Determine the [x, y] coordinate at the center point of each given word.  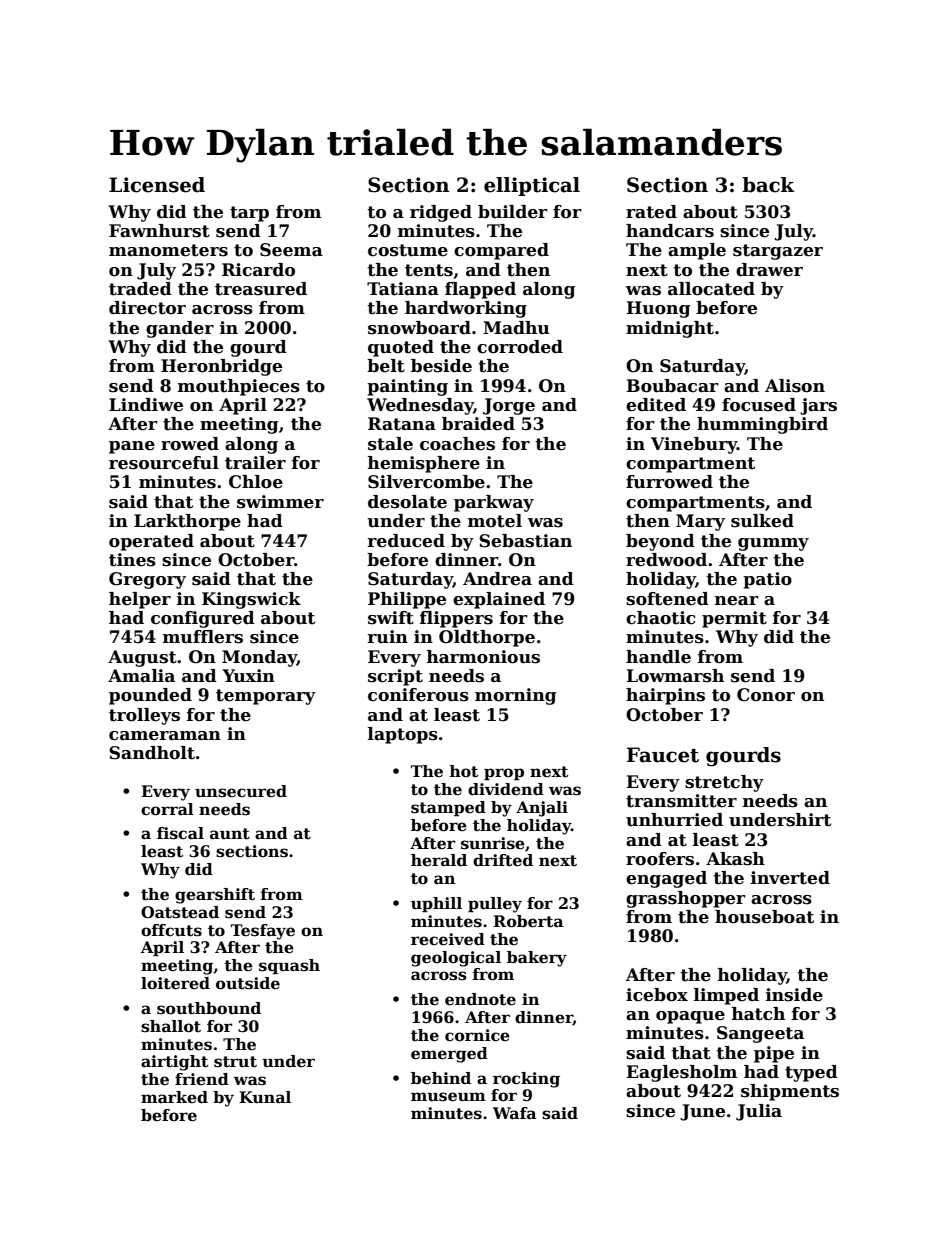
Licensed [157, 185]
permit [734, 619]
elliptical [532, 186]
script [395, 677]
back [768, 185]
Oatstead [180, 912]
